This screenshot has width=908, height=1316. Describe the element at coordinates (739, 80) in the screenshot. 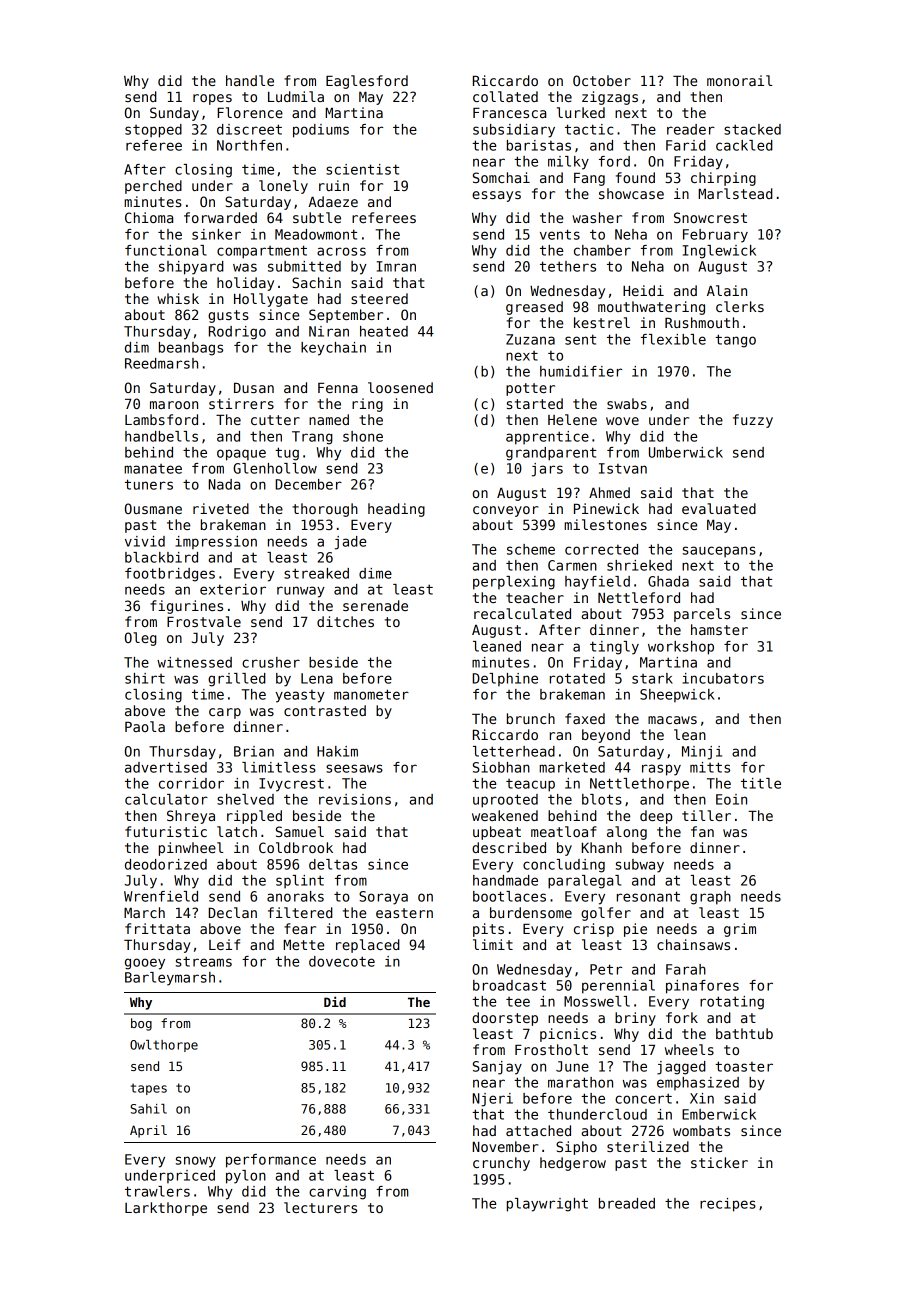

I see `monorail` at that location.
